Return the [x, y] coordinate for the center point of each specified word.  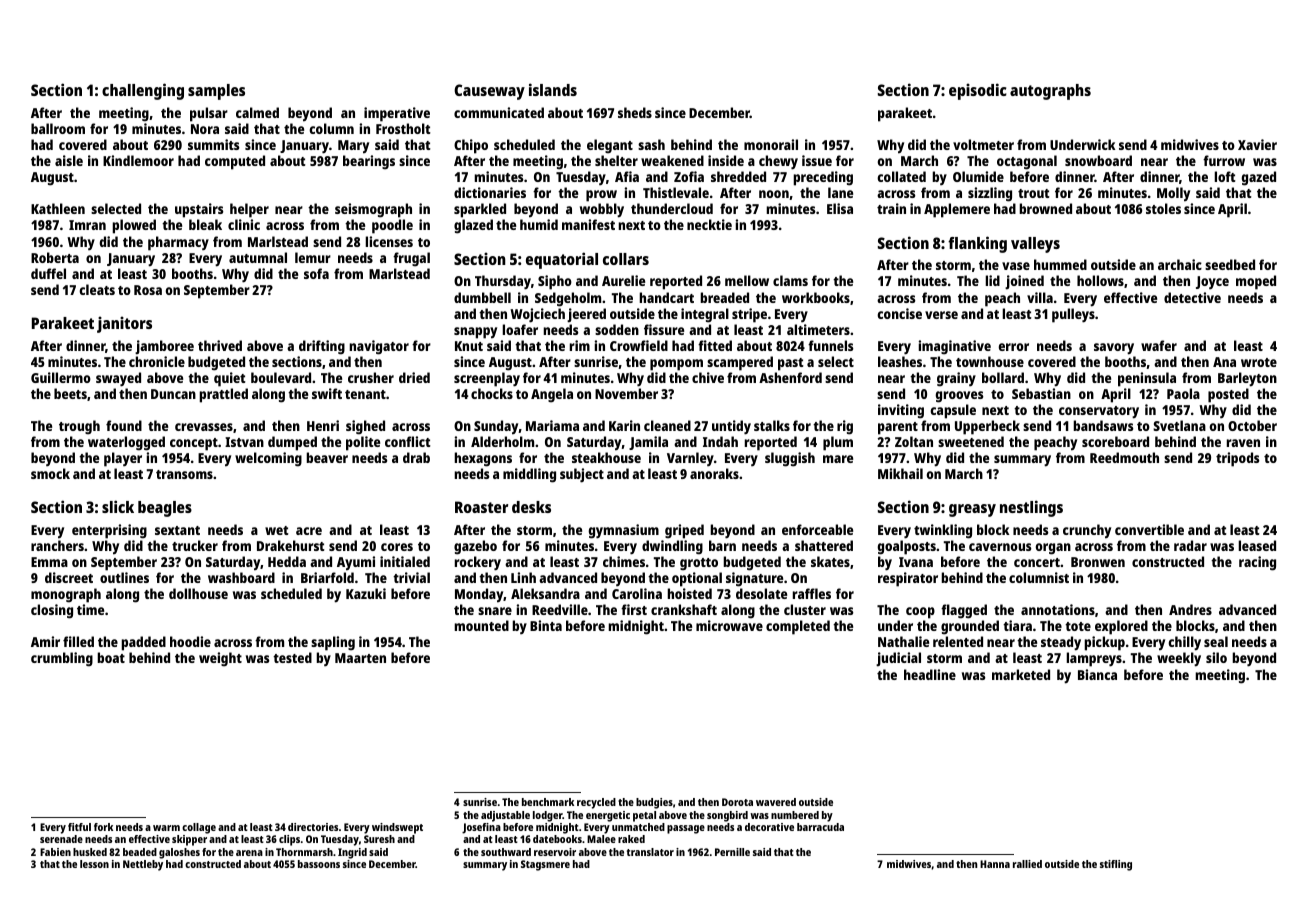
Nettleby [143, 865]
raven [1243, 443]
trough [79, 427]
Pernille [732, 852]
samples [216, 92]
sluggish [790, 459]
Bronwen [1098, 562]
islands [553, 89]
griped [684, 531]
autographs [1050, 92]
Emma [49, 562]
